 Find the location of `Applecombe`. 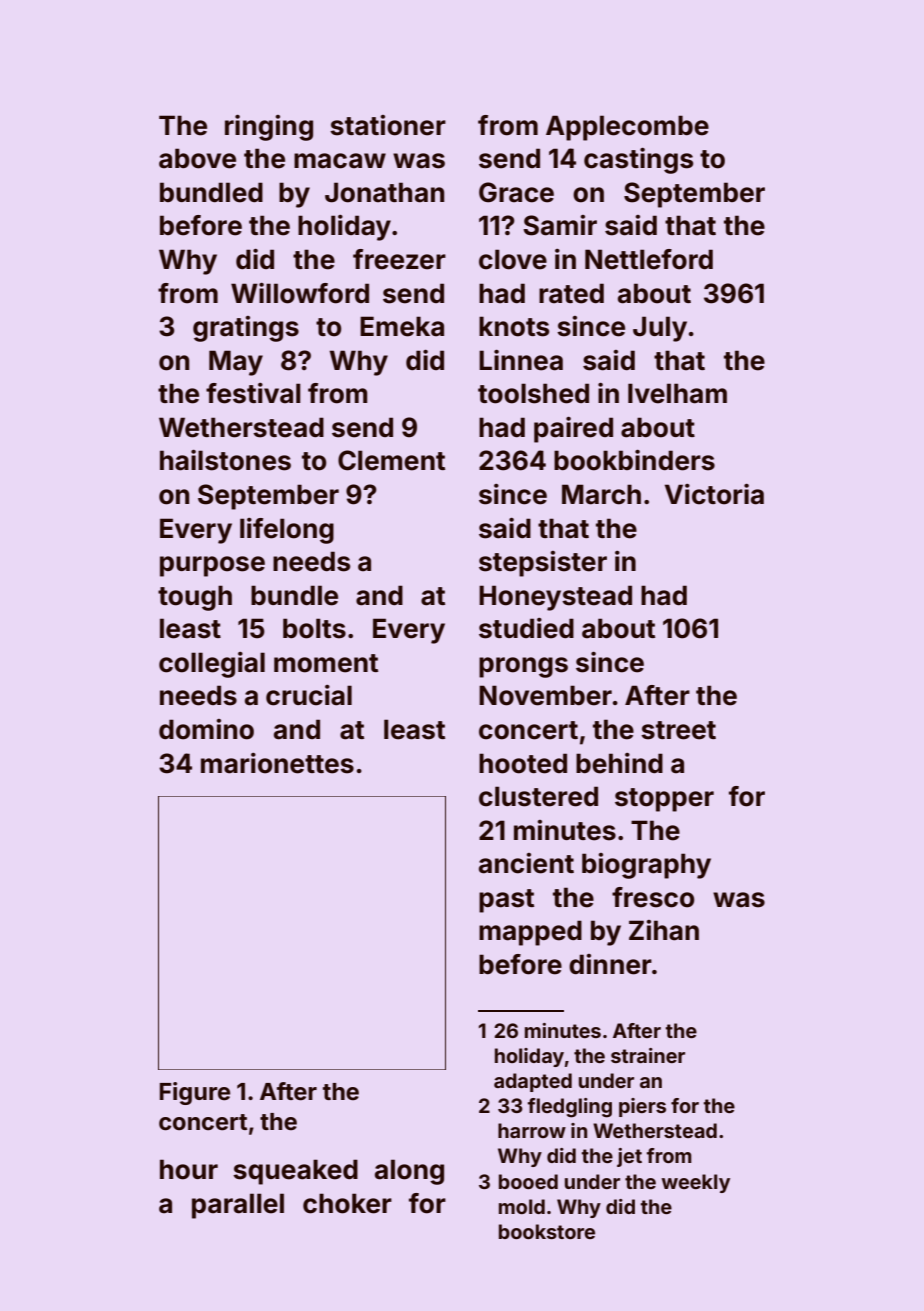

Applecombe is located at coordinates (627, 128).
